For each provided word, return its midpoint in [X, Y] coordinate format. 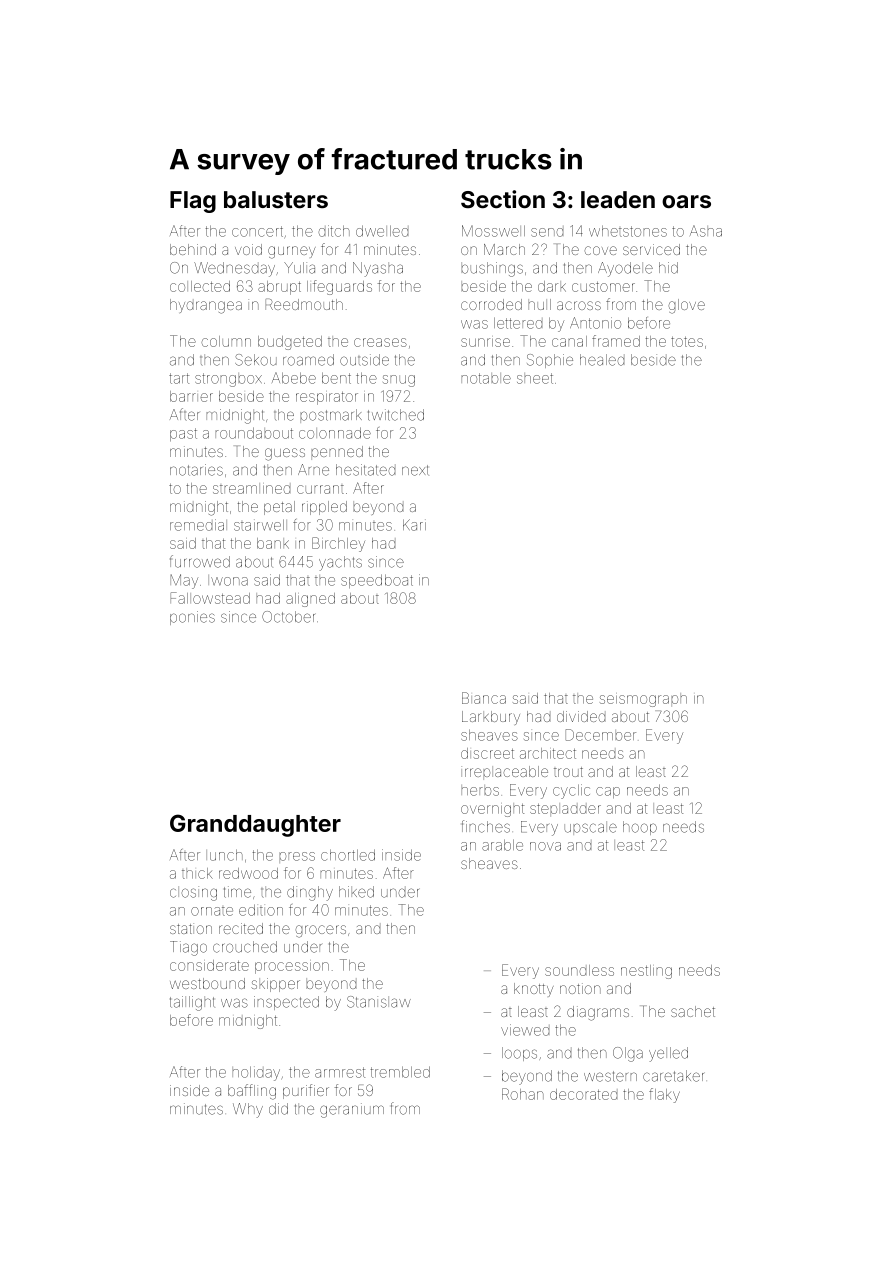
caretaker [673, 1076]
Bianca [484, 698]
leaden [618, 199]
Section [503, 199]
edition [261, 910]
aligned [310, 600]
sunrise [485, 342]
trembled [400, 1072]
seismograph [643, 700]
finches [486, 826]
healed [602, 360]
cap [608, 792]
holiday [256, 1073]
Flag [193, 202]
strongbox [228, 380]
